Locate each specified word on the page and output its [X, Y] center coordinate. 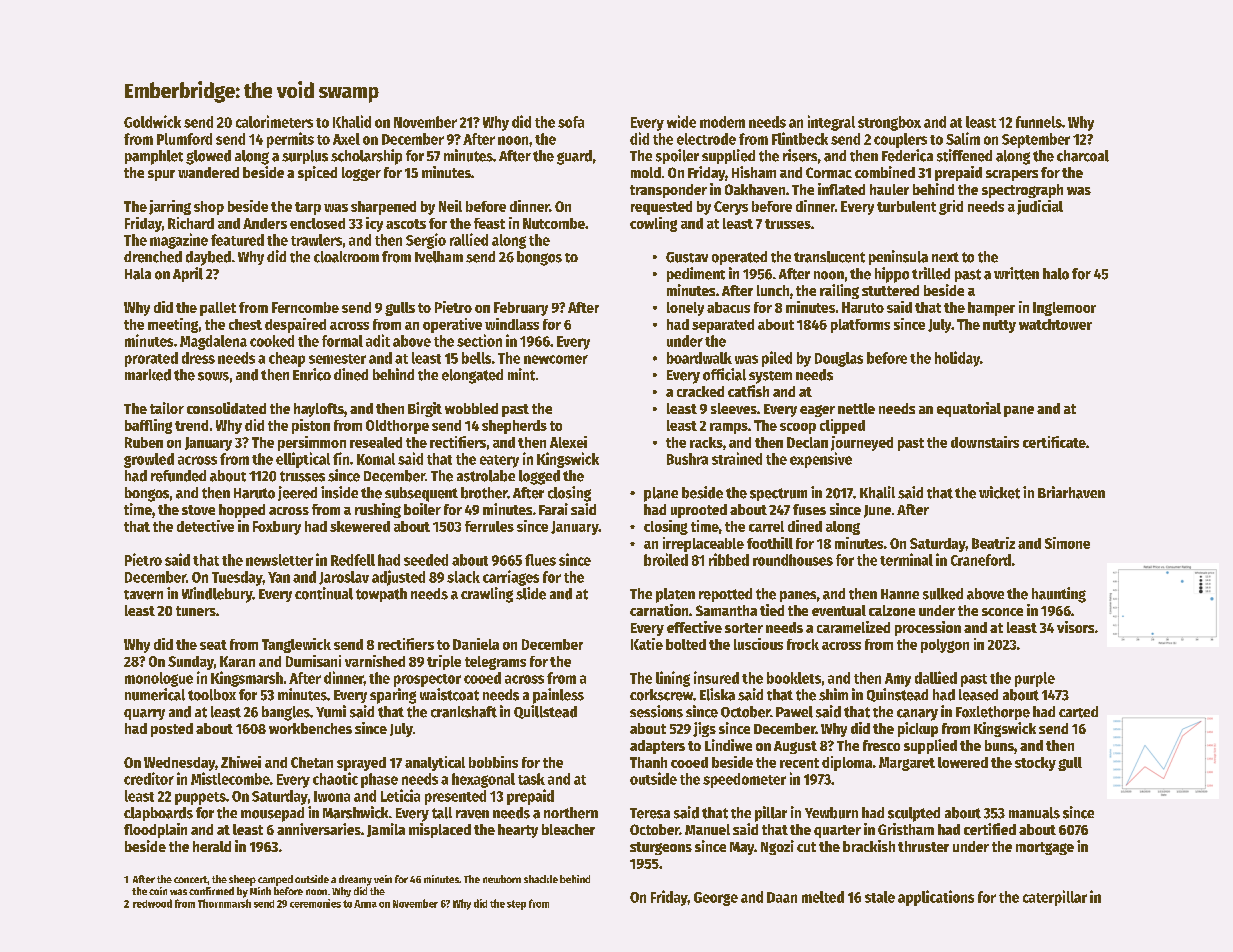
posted [172, 730]
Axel [346, 139]
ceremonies [315, 903]
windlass [512, 324]
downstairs [985, 442]
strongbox [889, 123]
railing [839, 291]
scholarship [366, 157]
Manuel [707, 829]
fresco [881, 745]
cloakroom [346, 257]
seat [213, 645]
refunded [178, 476]
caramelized [853, 627]
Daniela [476, 644]
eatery [499, 461]
